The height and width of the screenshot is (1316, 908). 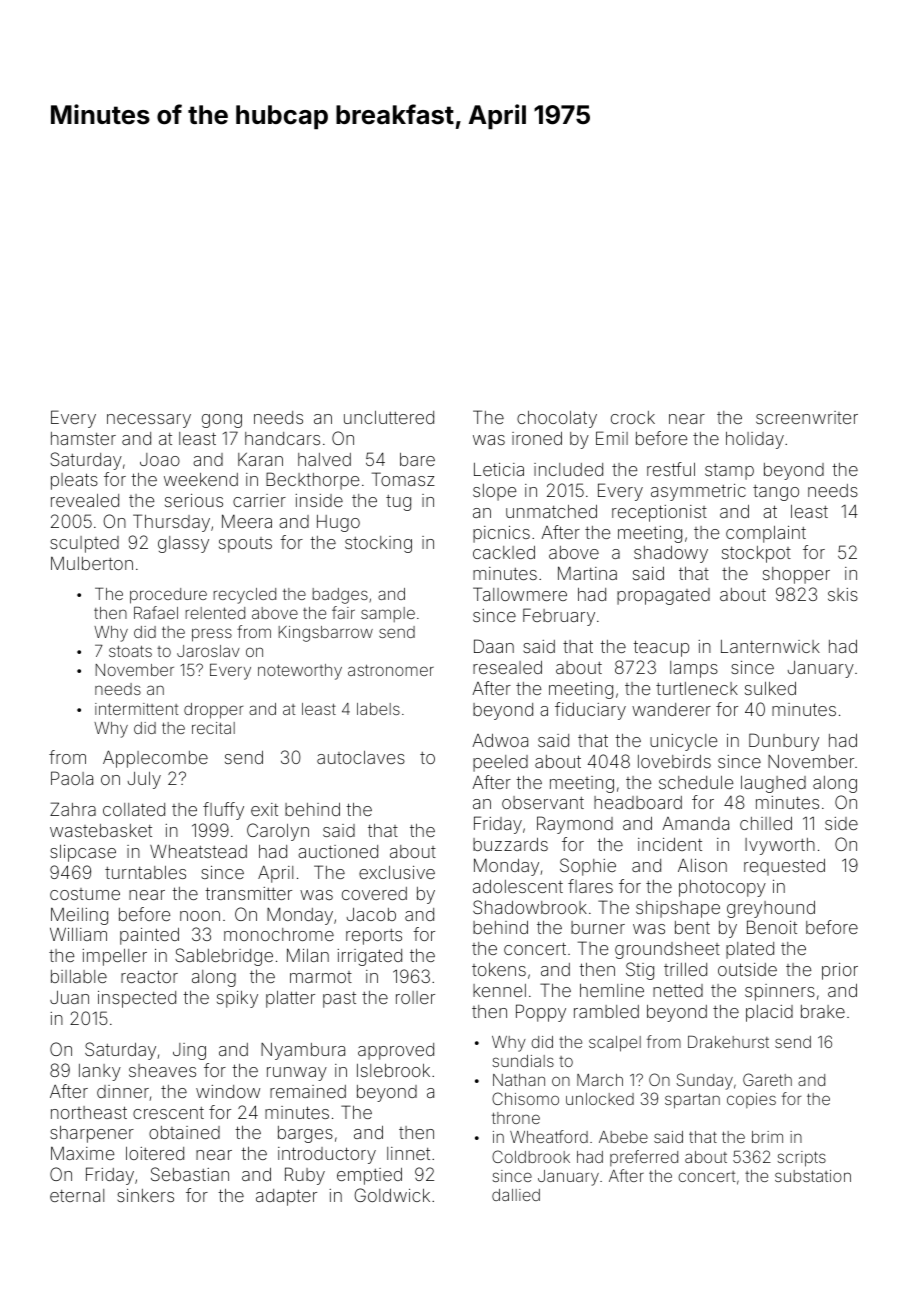 I want to click on Meiling, so click(x=79, y=916).
